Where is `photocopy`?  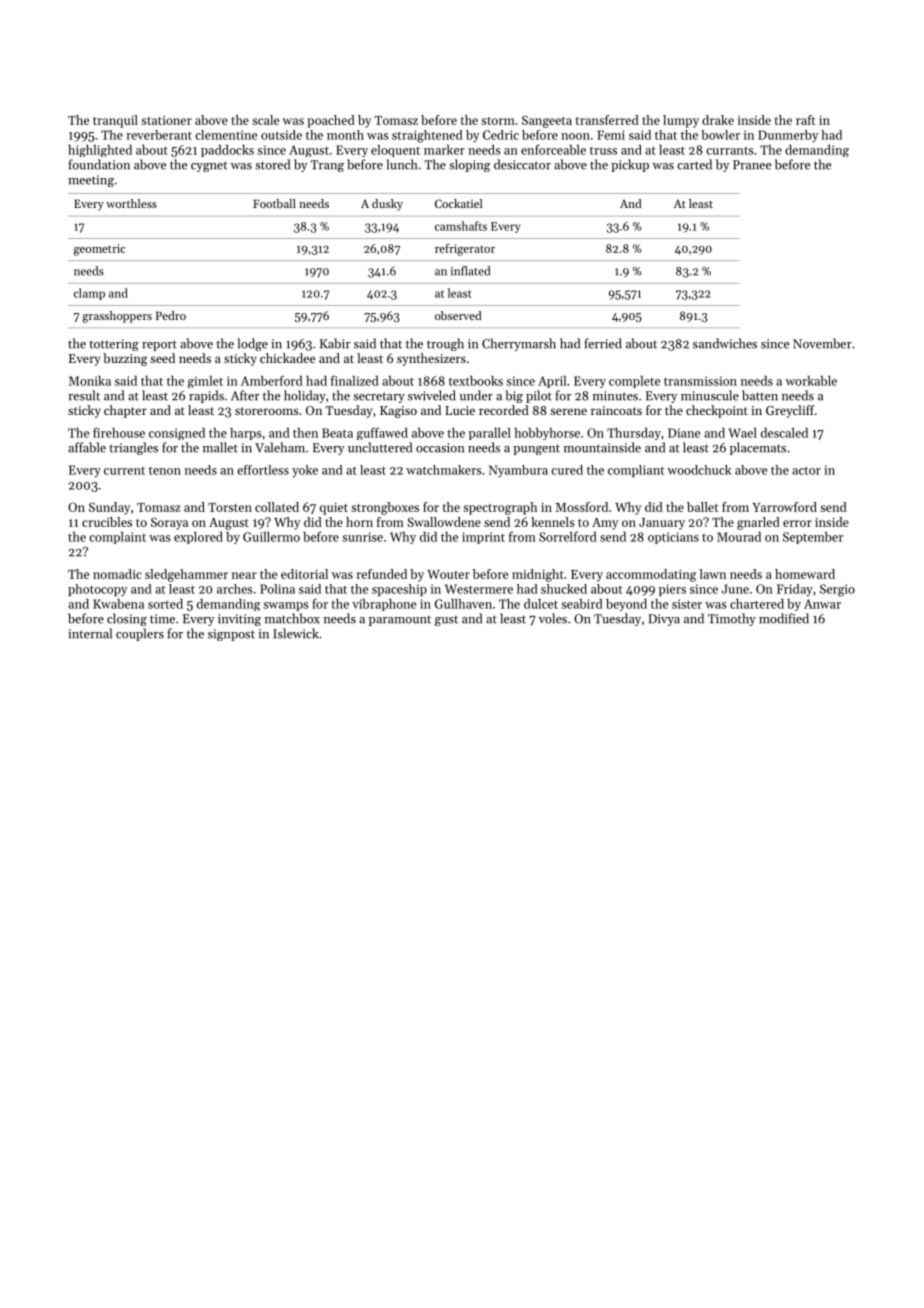
photocopy is located at coordinates (97, 590).
